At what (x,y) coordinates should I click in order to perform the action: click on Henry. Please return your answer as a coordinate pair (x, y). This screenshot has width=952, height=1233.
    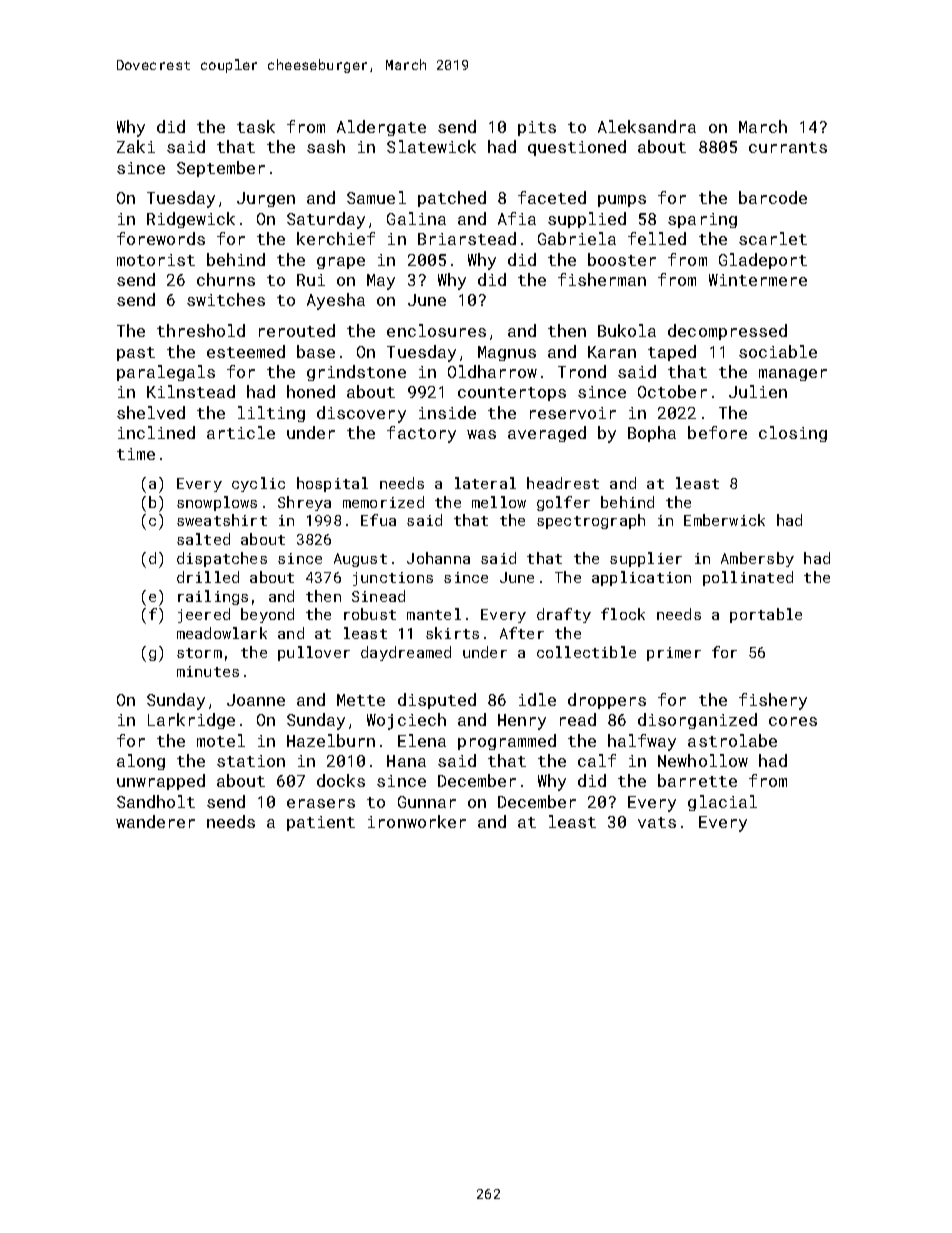
    Looking at the image, I should click on (522, 722).
